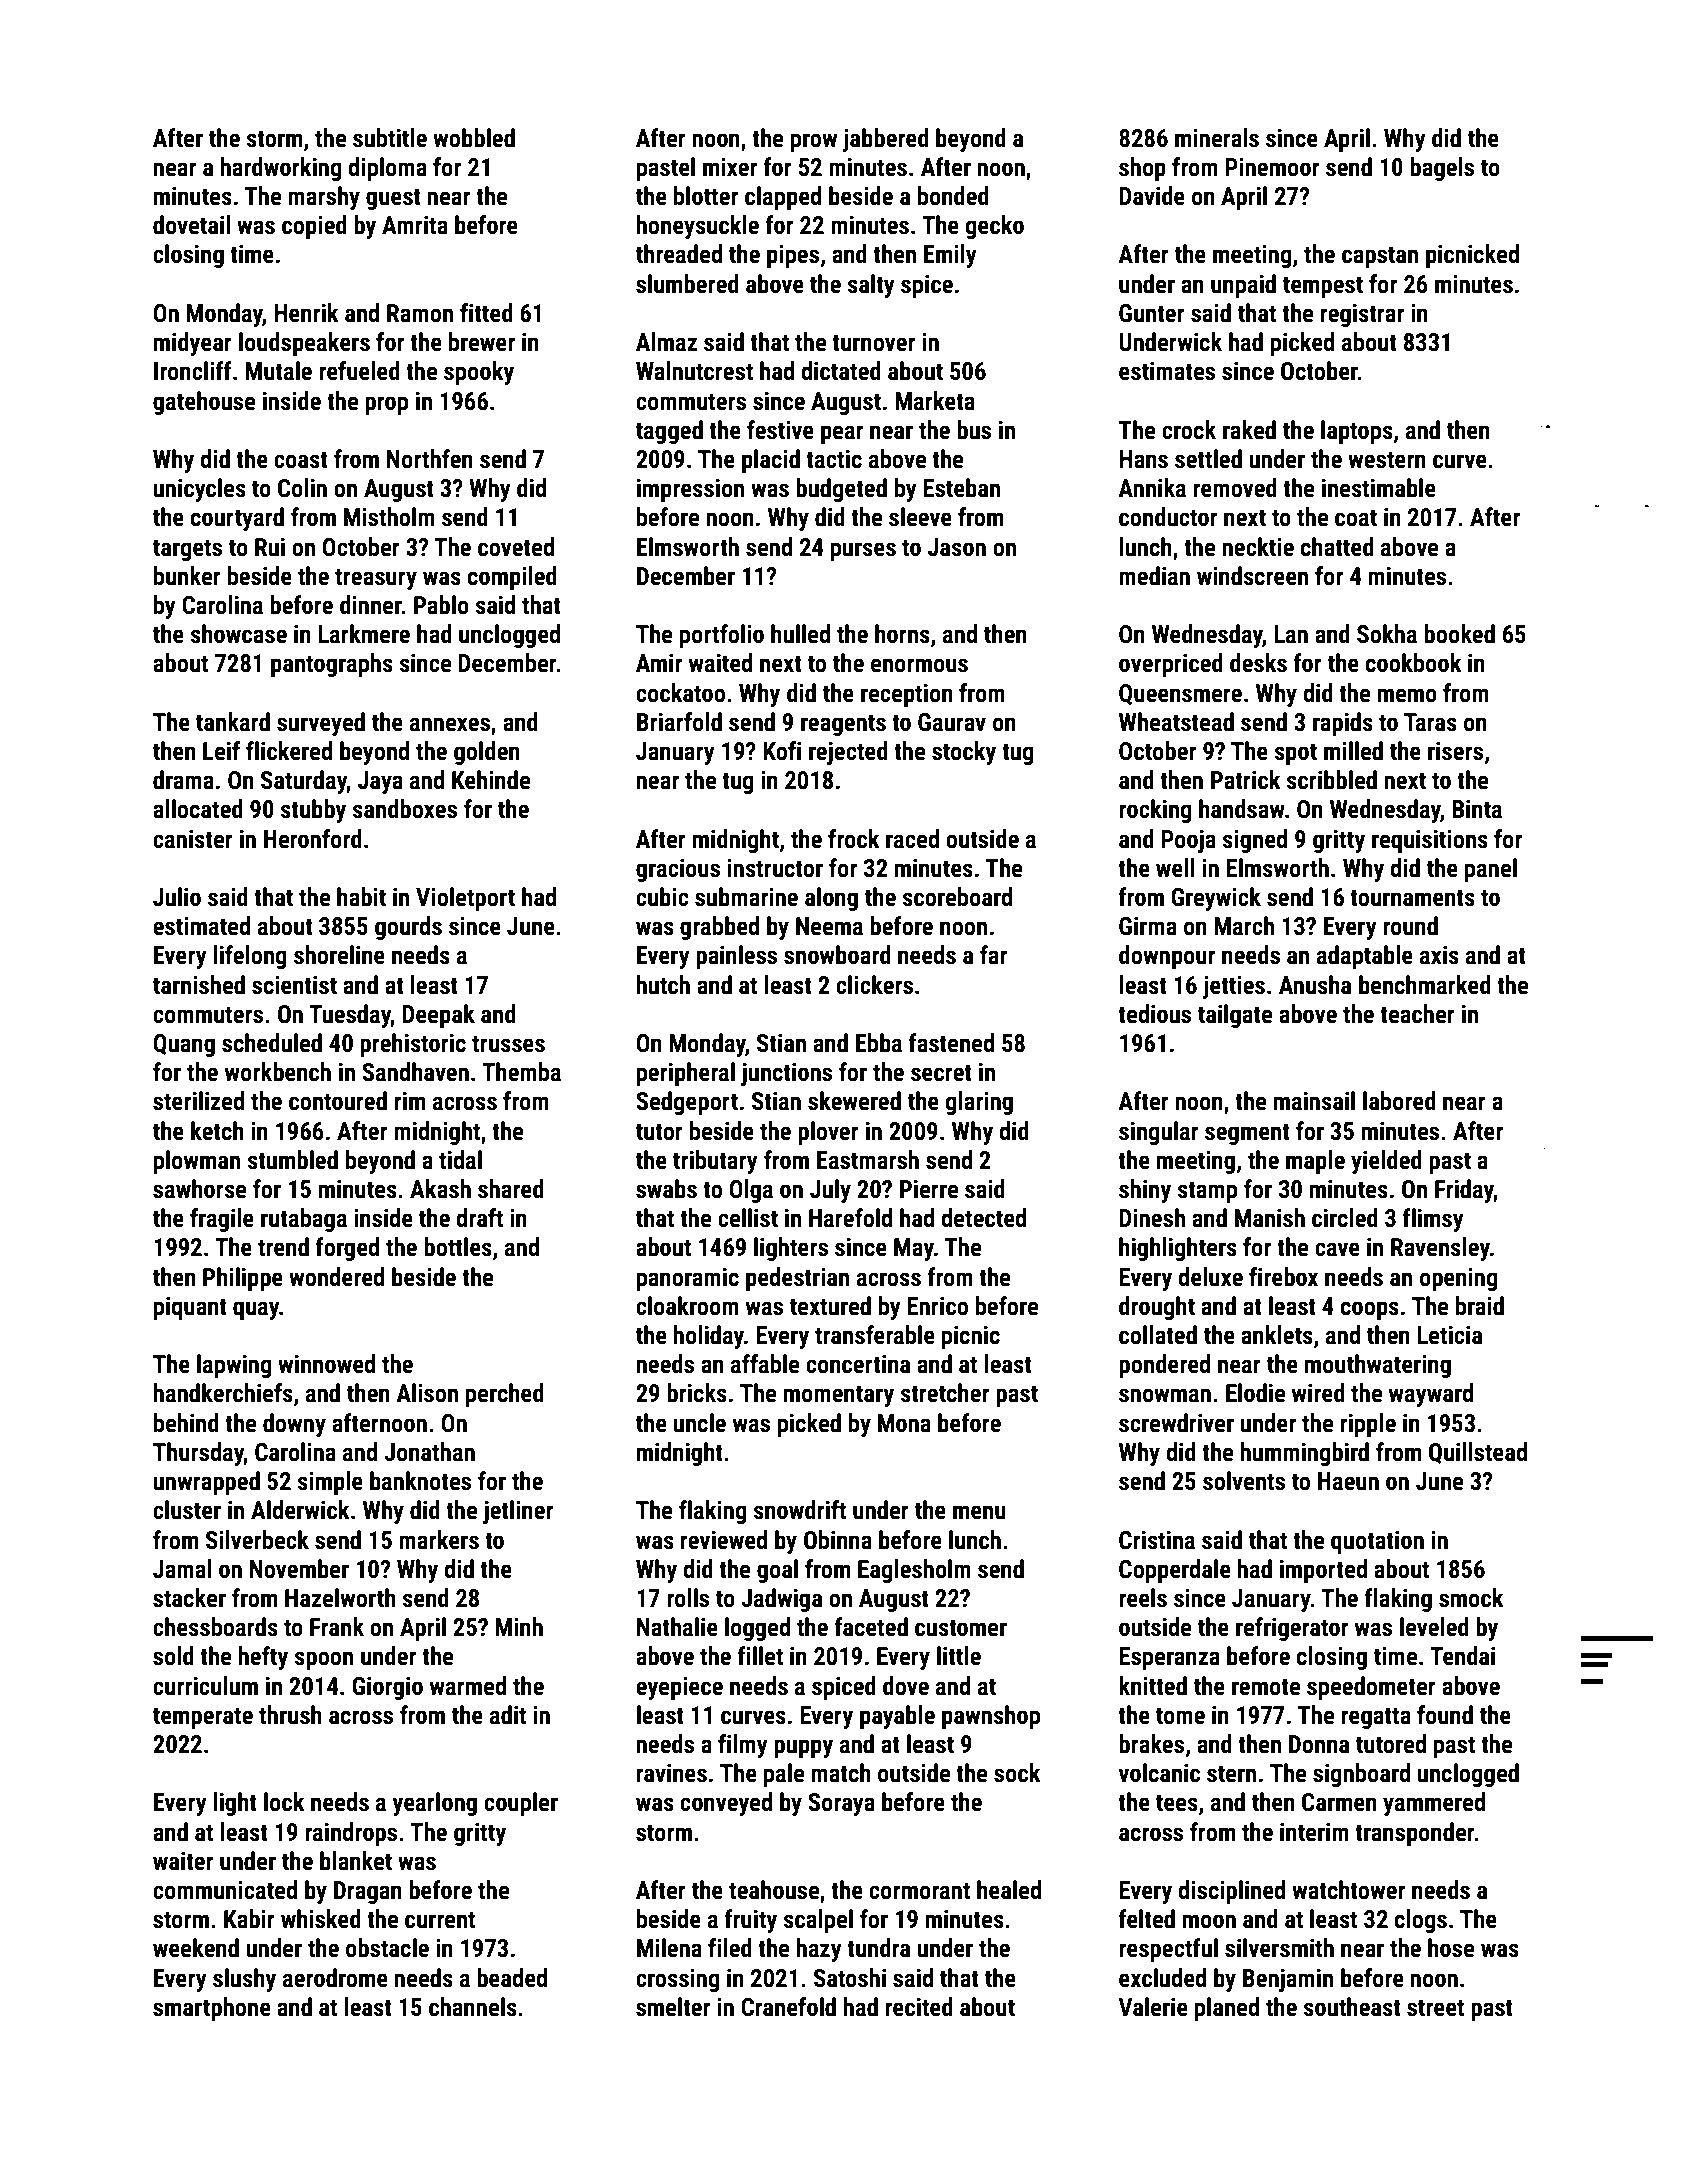 The height and width of the document is (2178, 1683). What do you see at coordinates (951, 1043) in the document?
I see `fastened` at bounding box center [951, 1043].
